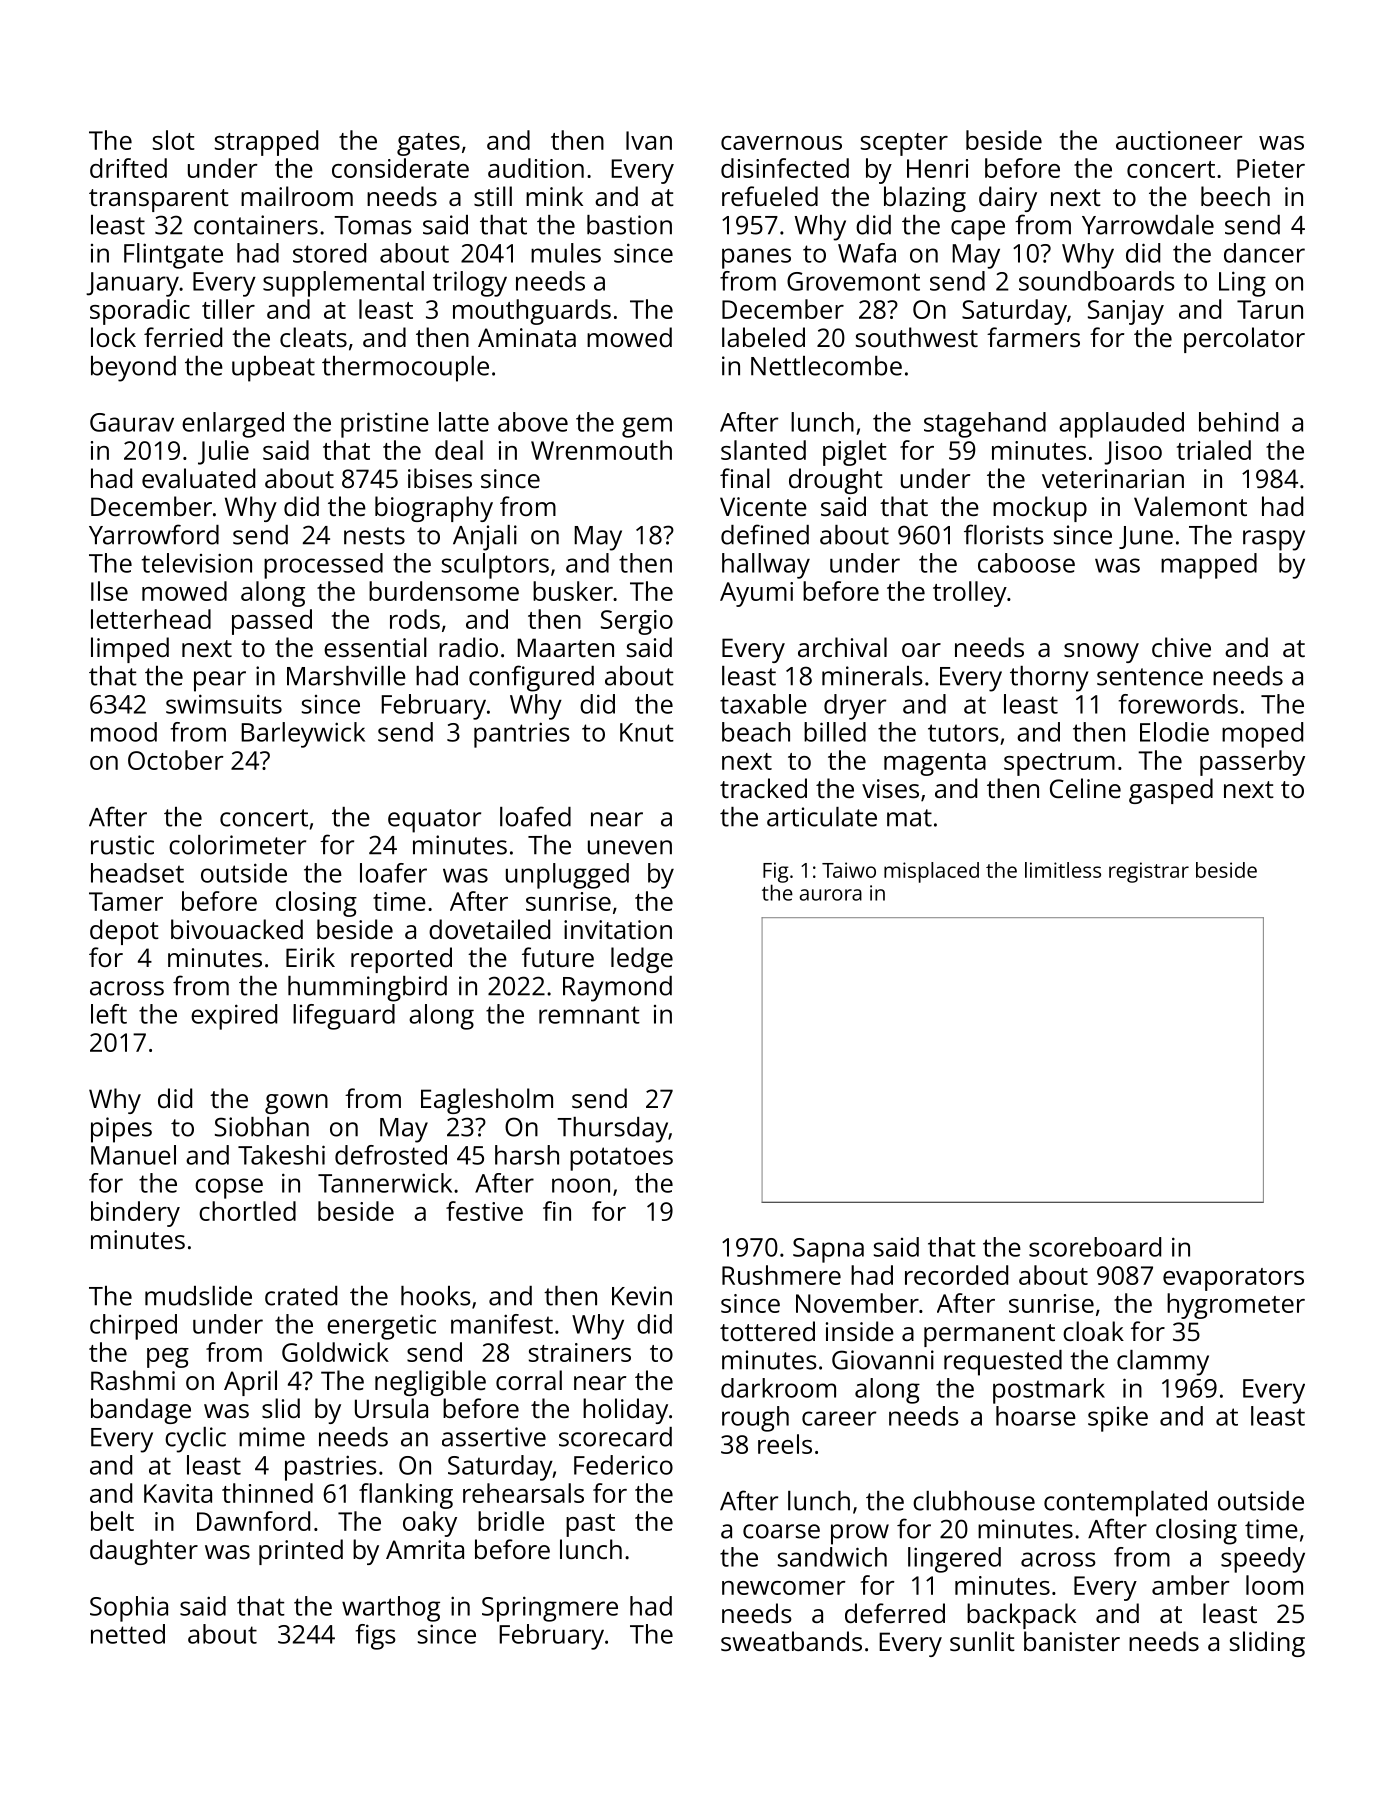  Describe the element at coordinates (781, 1275) in the screenshot. I see `Rushmere` at that location.
